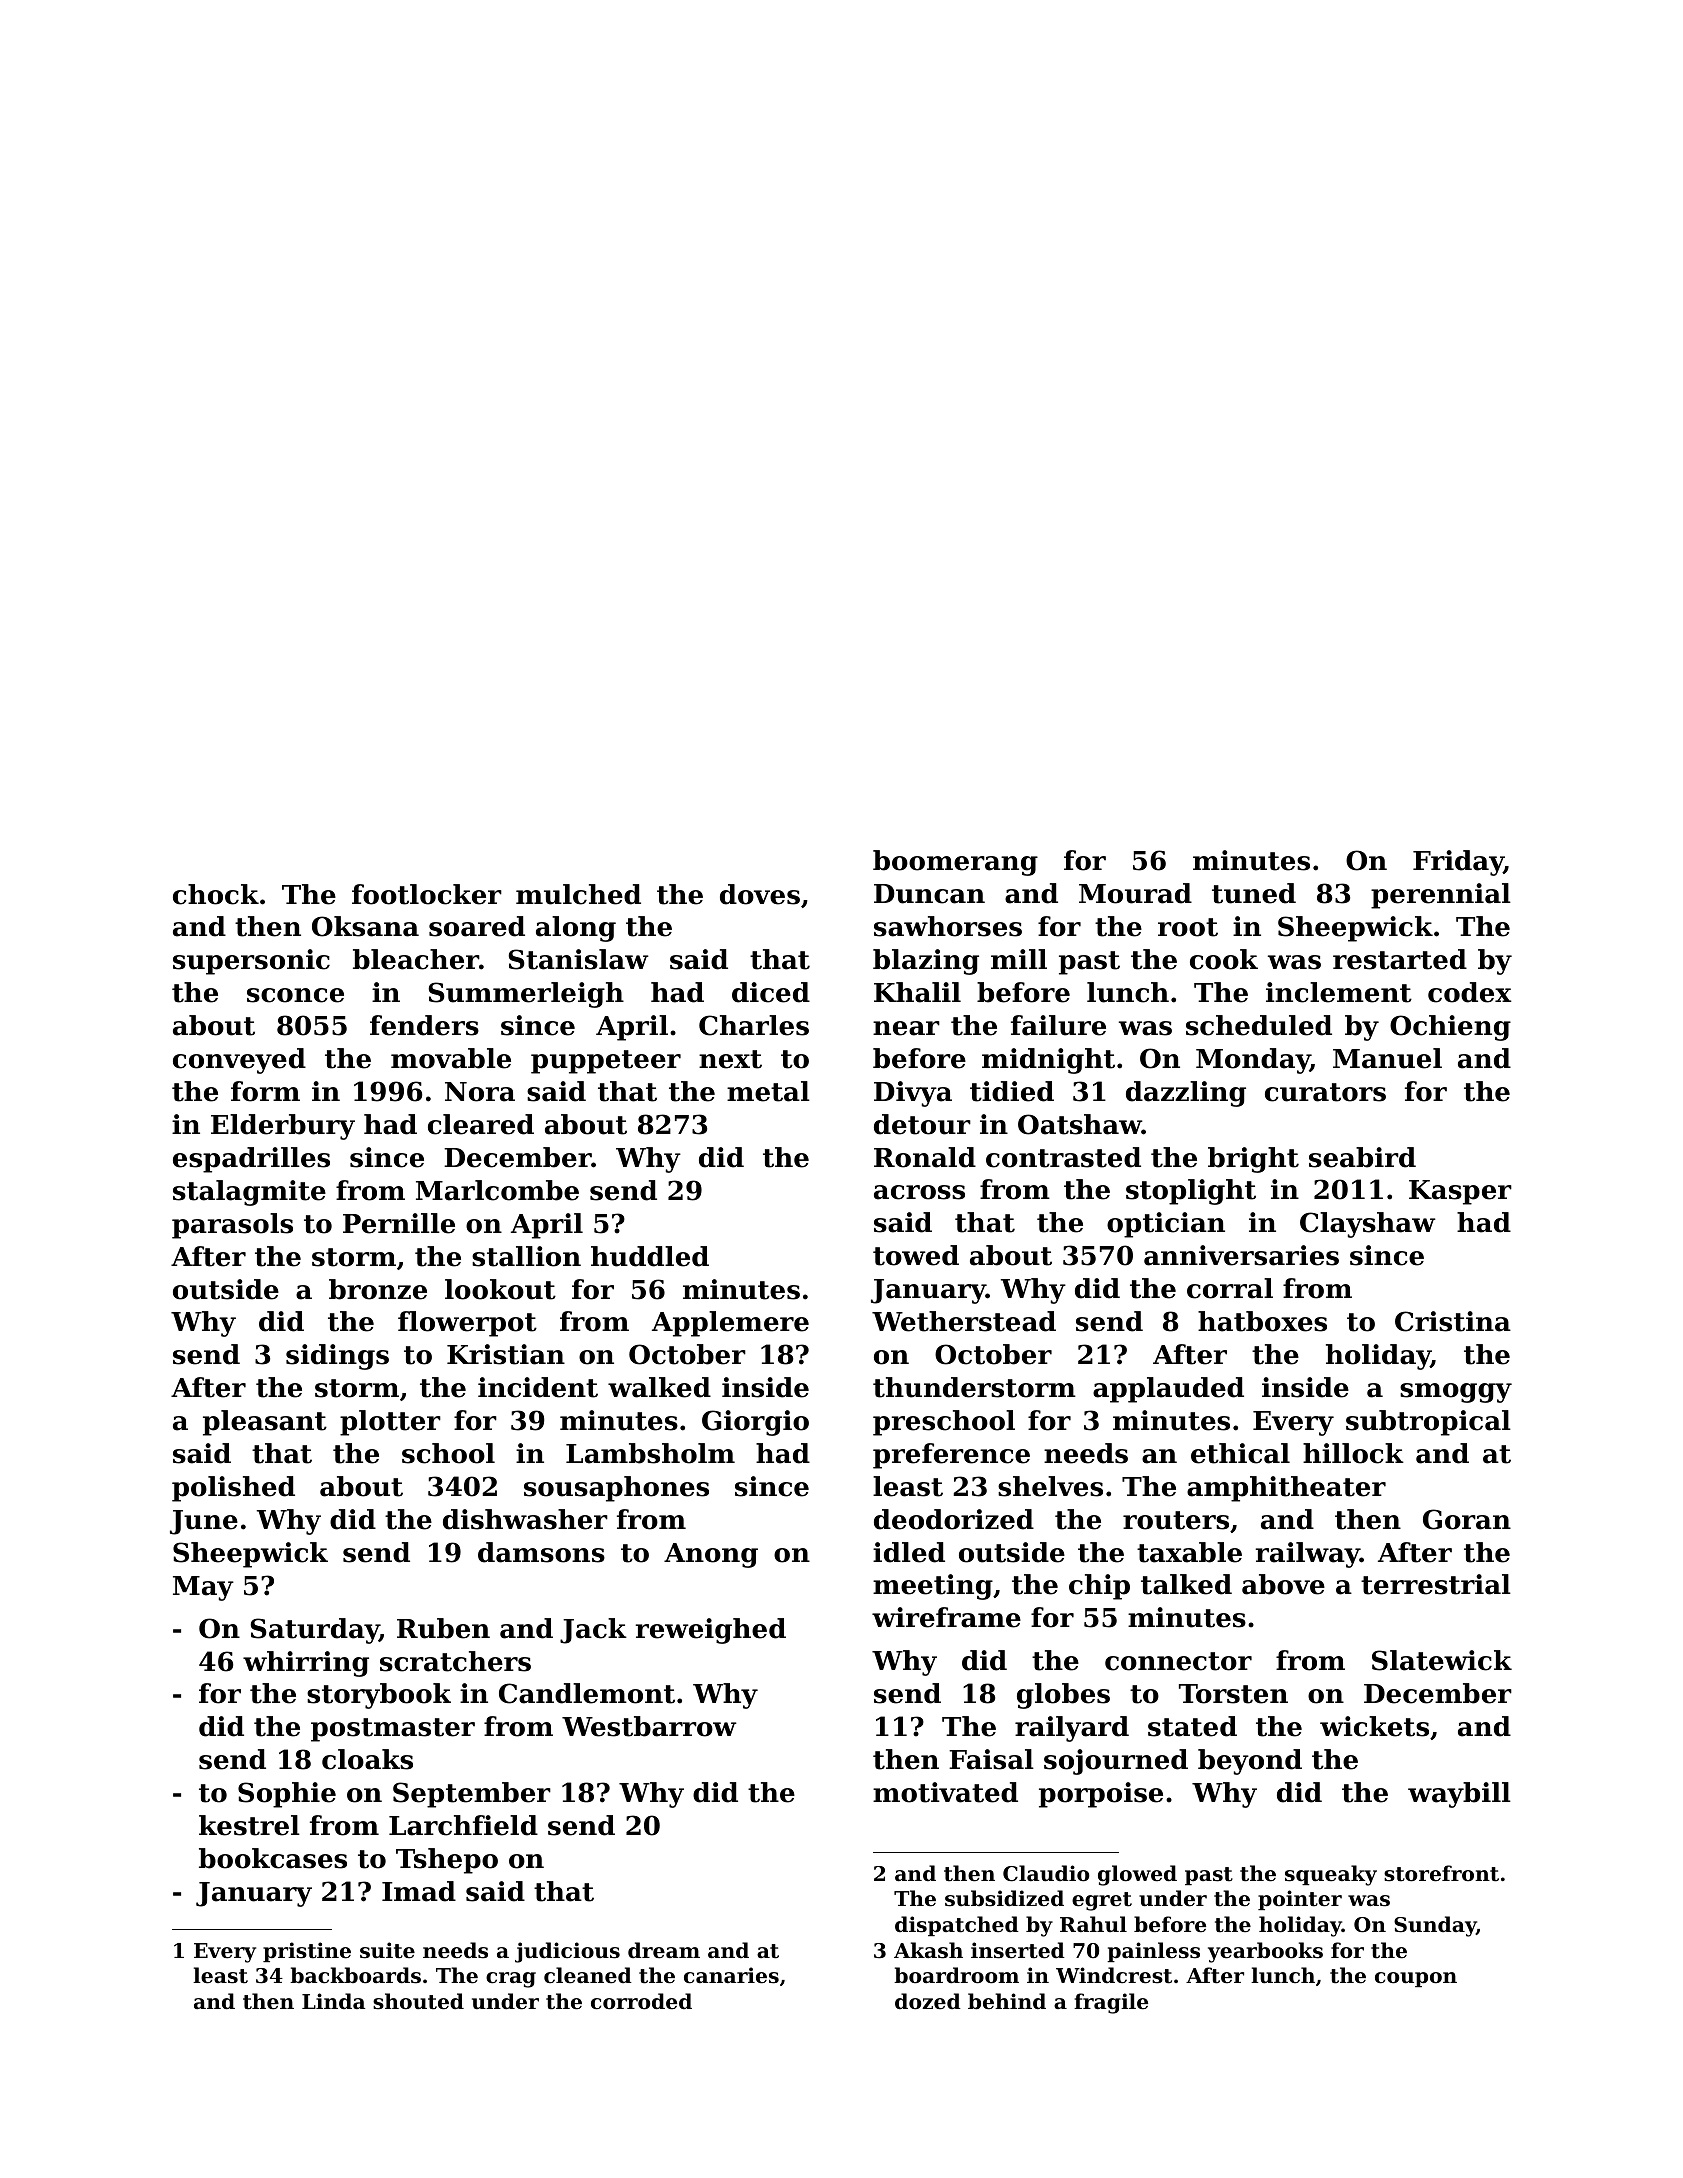  I want to click on supersonic, so click(251, 962).
